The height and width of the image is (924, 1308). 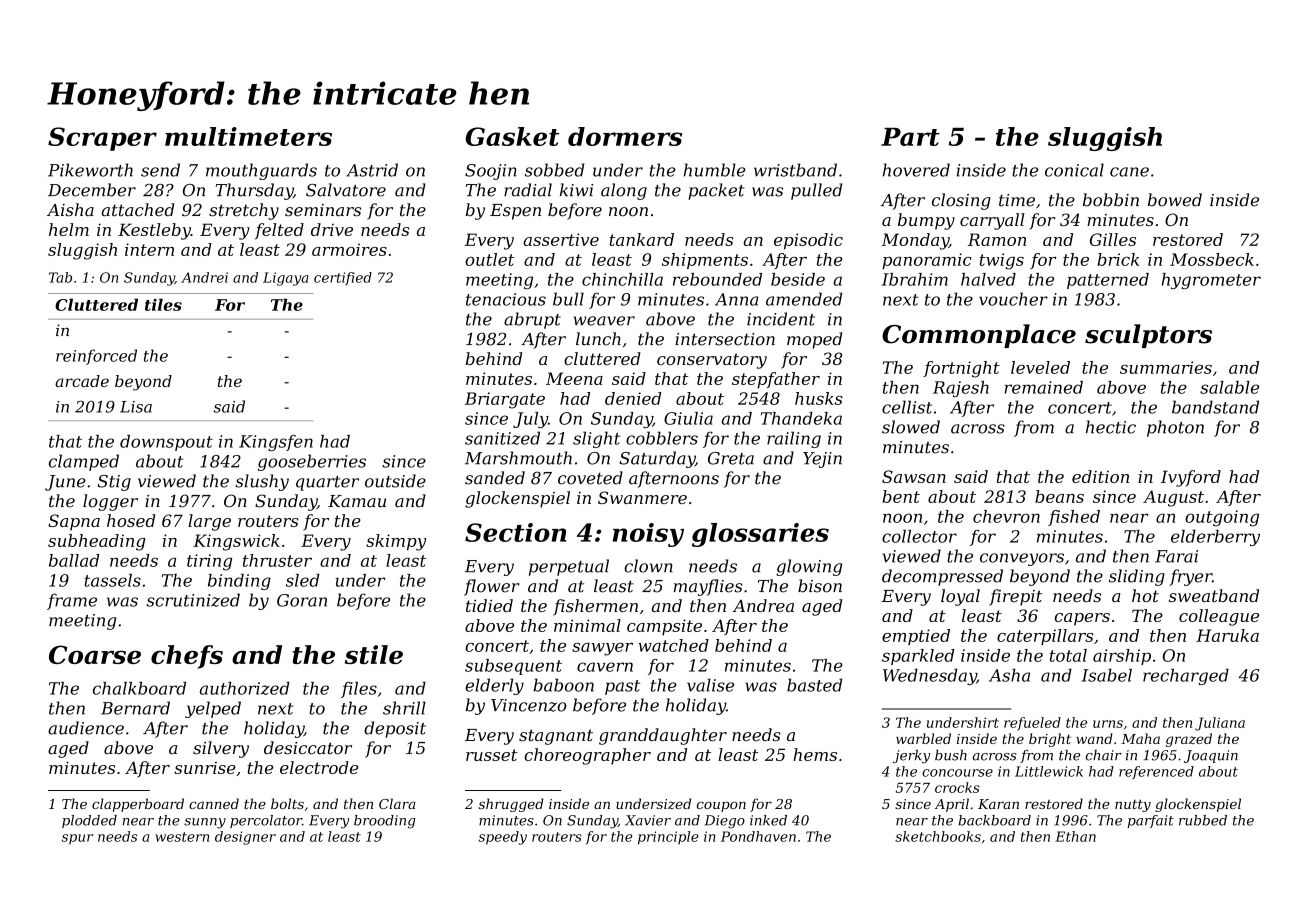 What do you see at coordinates (374, 654) in the image?
I see `stile` at bounding box center [374, 654].
